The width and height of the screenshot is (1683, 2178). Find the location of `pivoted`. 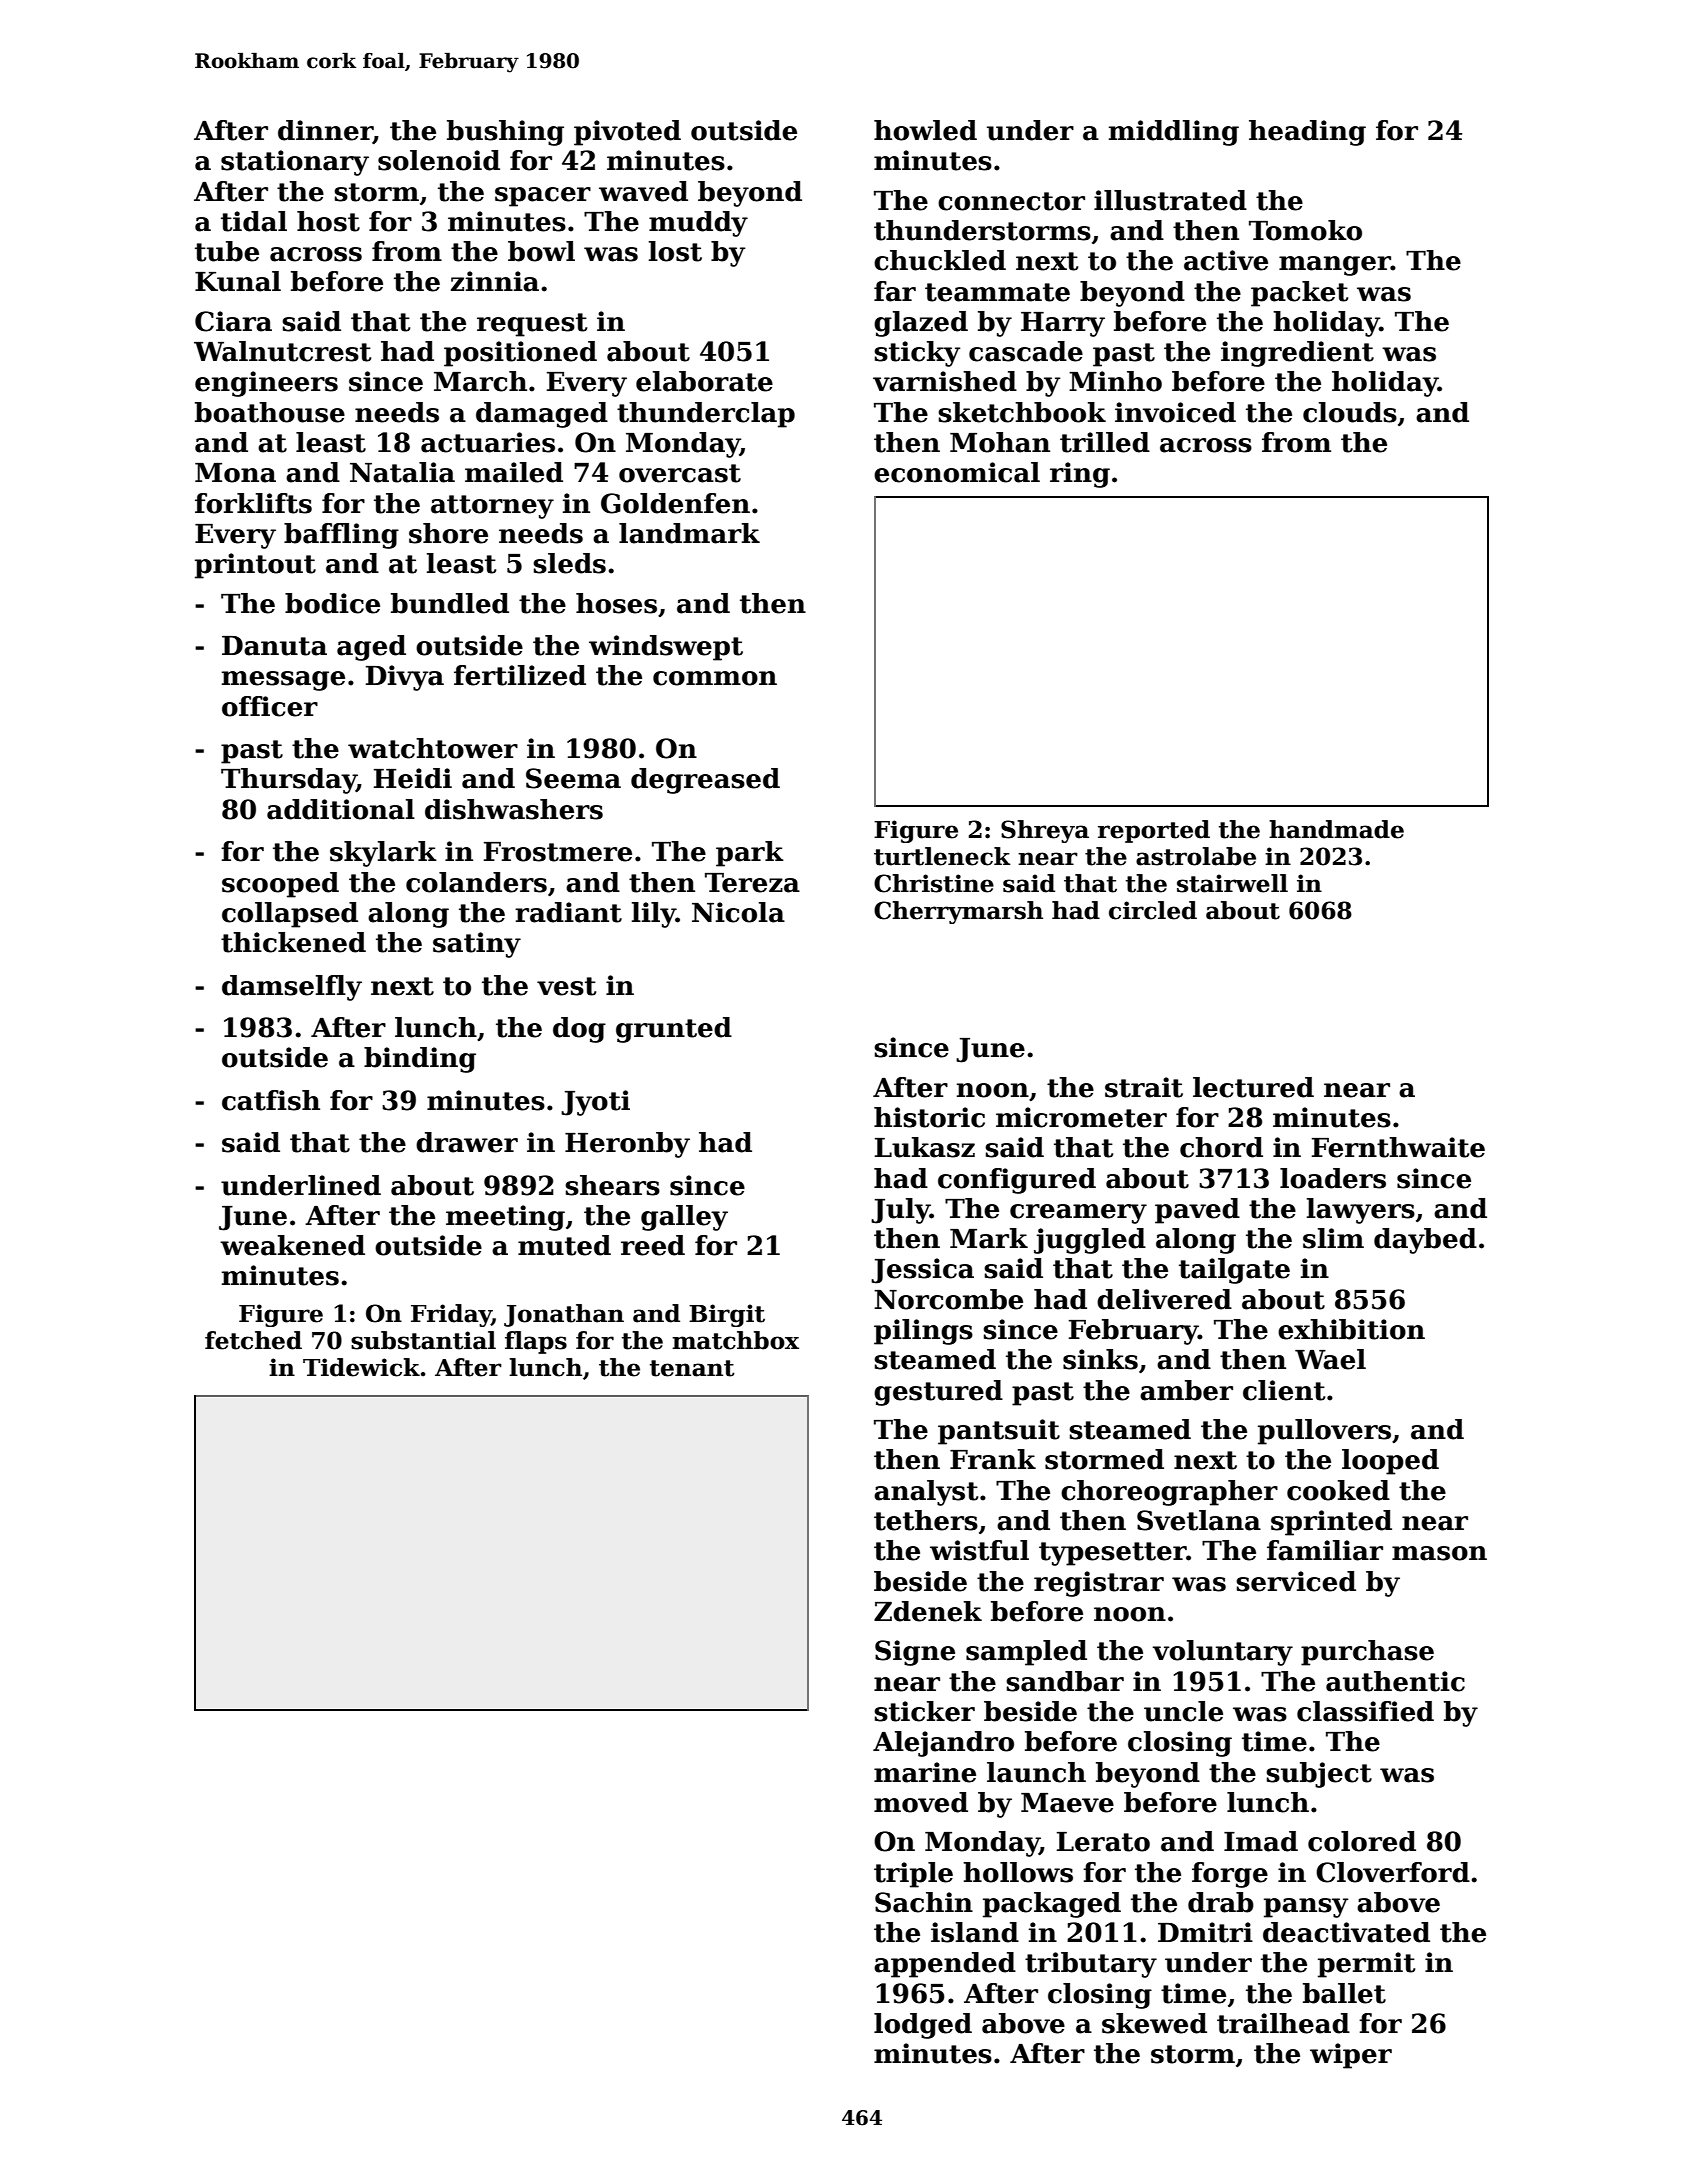

pivoted is located at coordinates (627, 133).
